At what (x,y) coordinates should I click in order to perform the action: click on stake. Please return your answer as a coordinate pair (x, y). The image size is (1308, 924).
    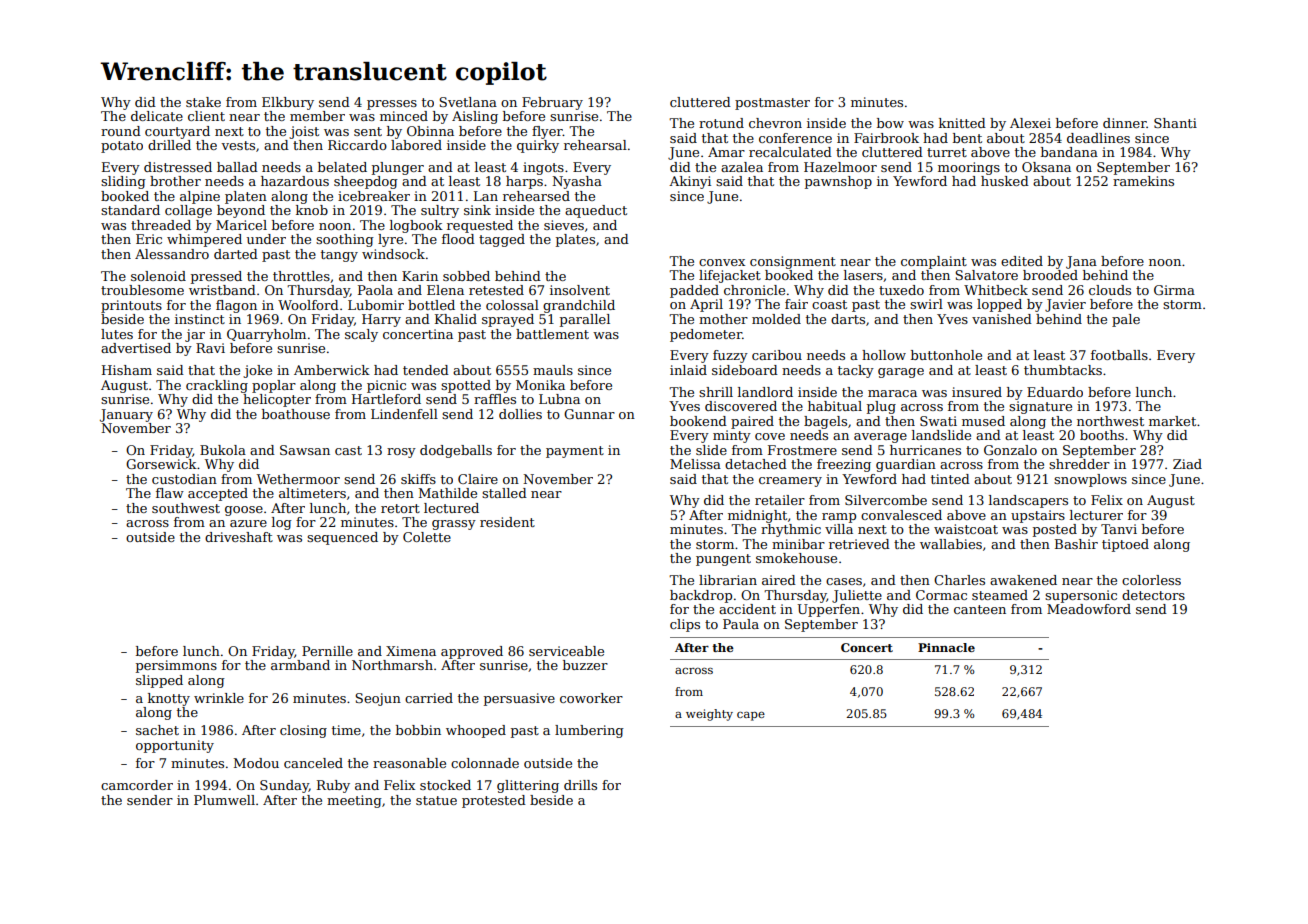
    Looking at the image, I should click on (203, 102).
